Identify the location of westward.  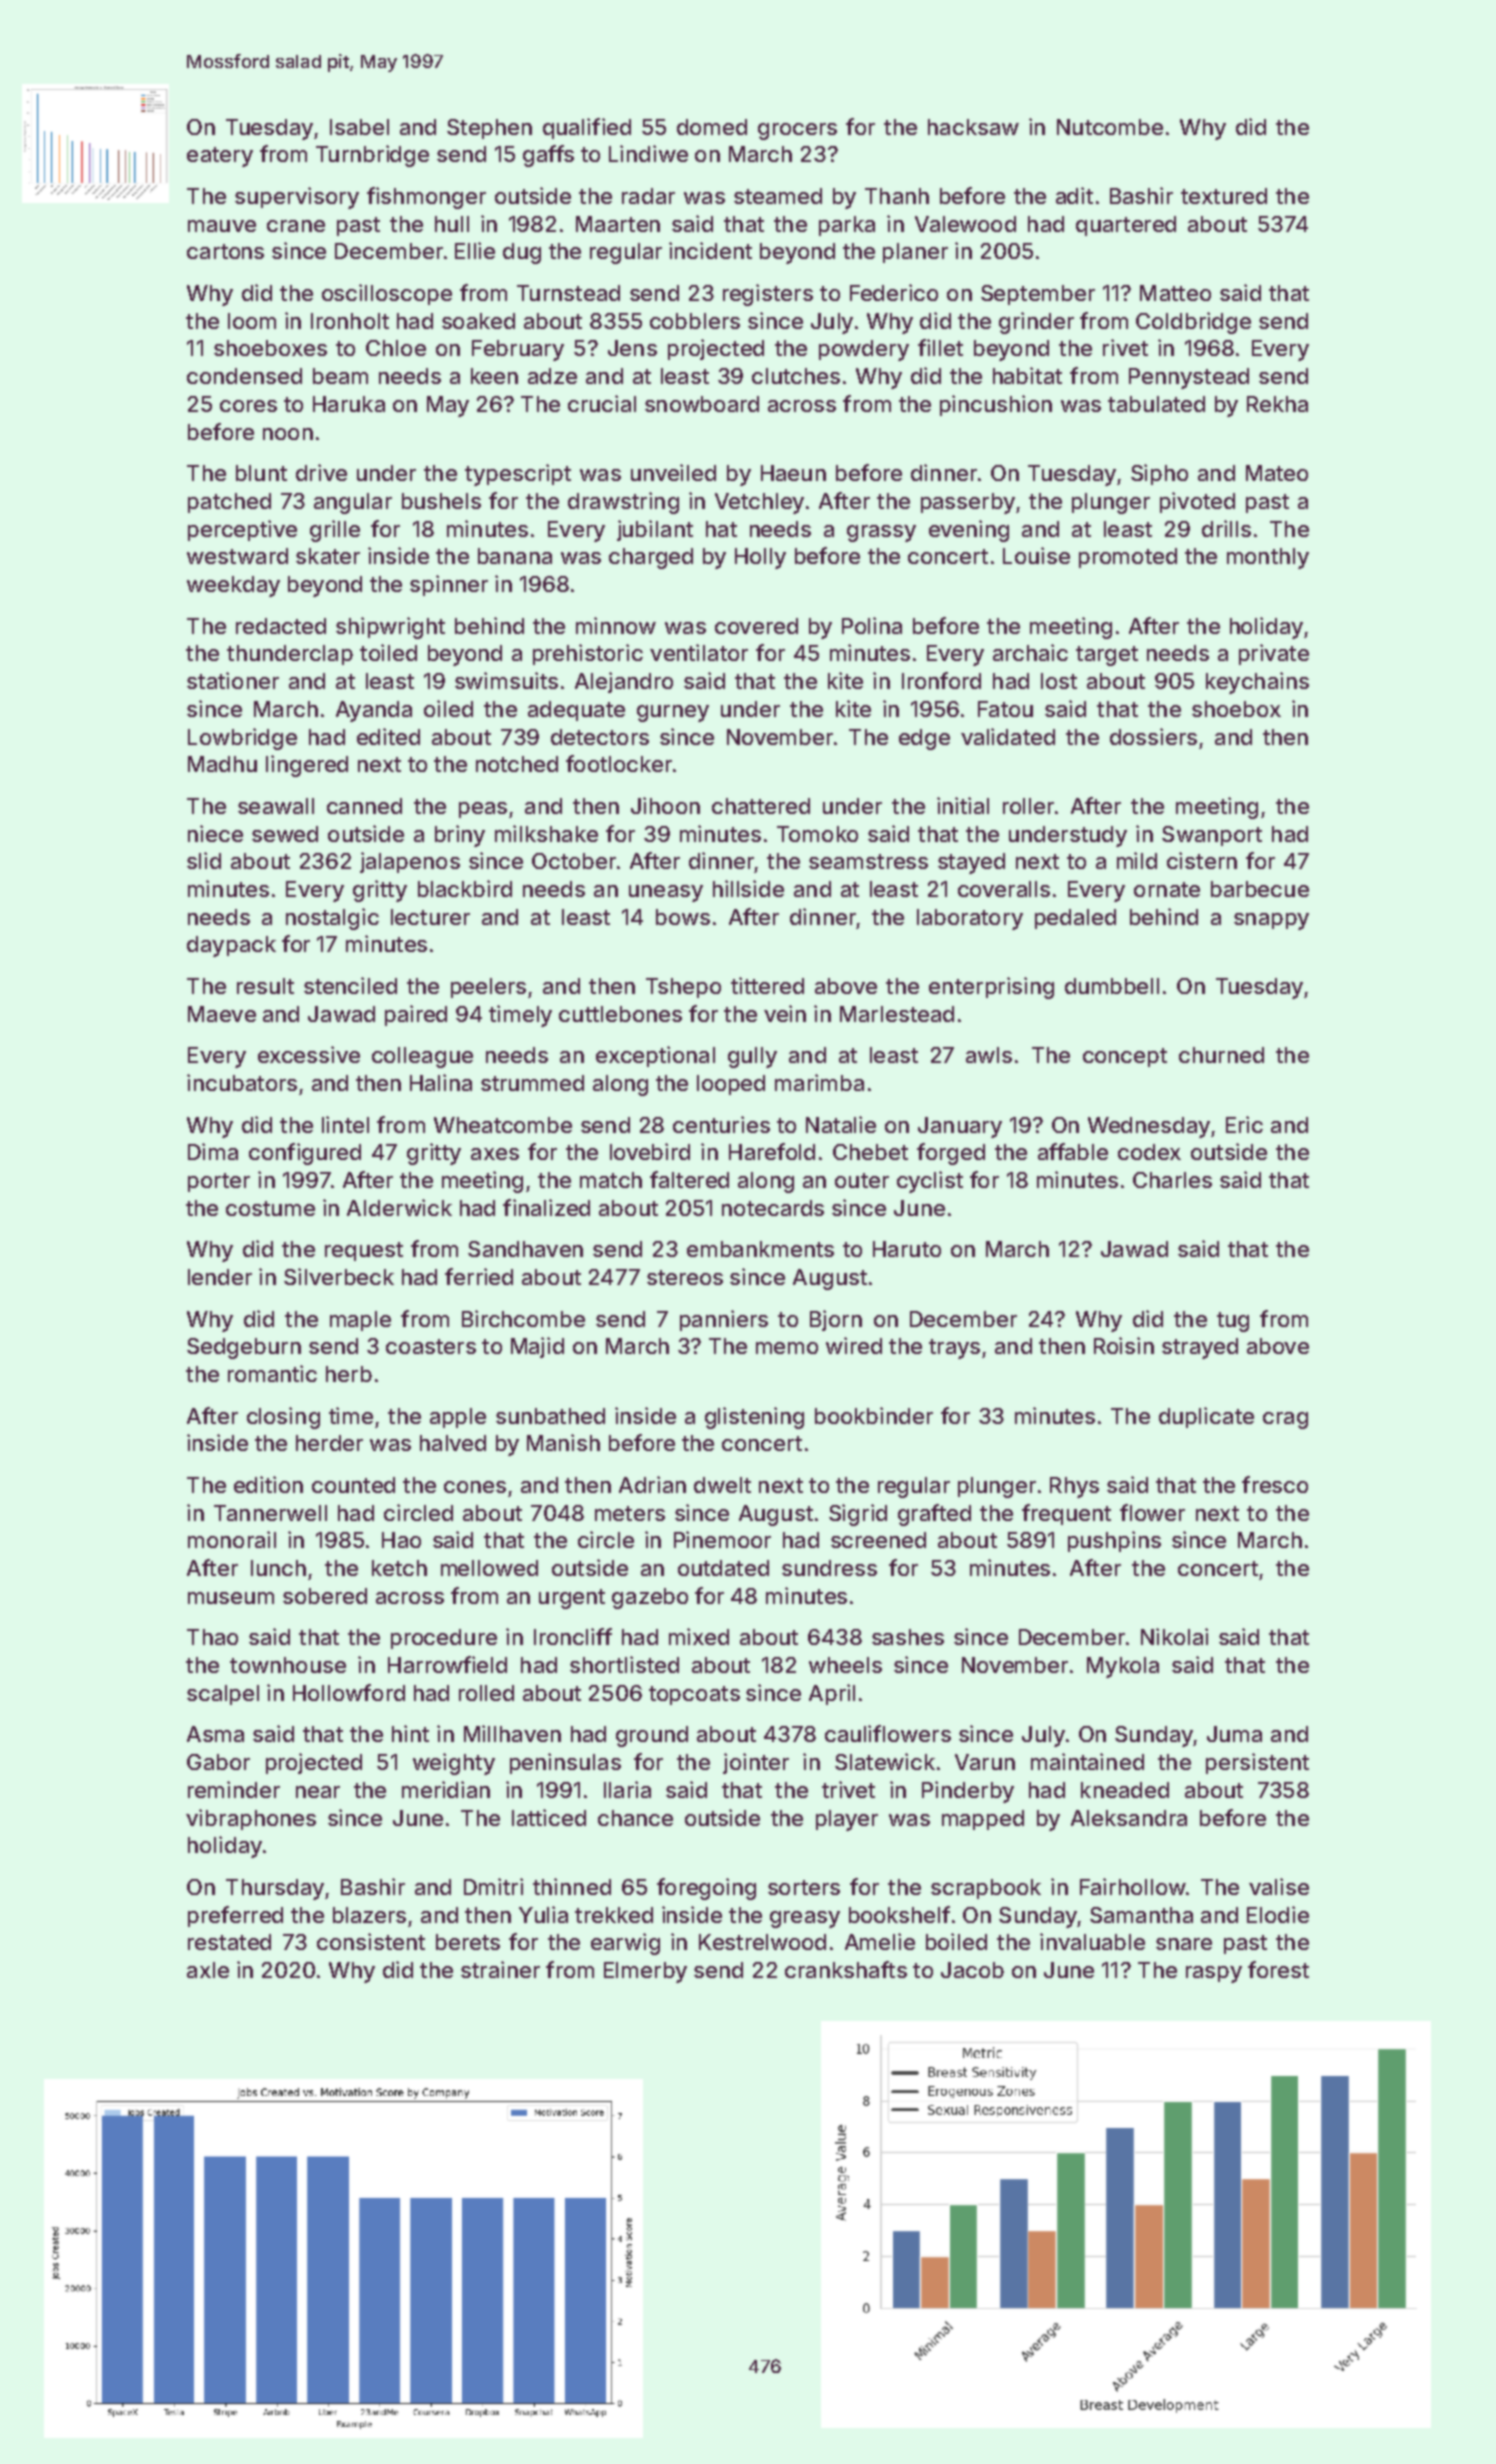
(237, 556).
